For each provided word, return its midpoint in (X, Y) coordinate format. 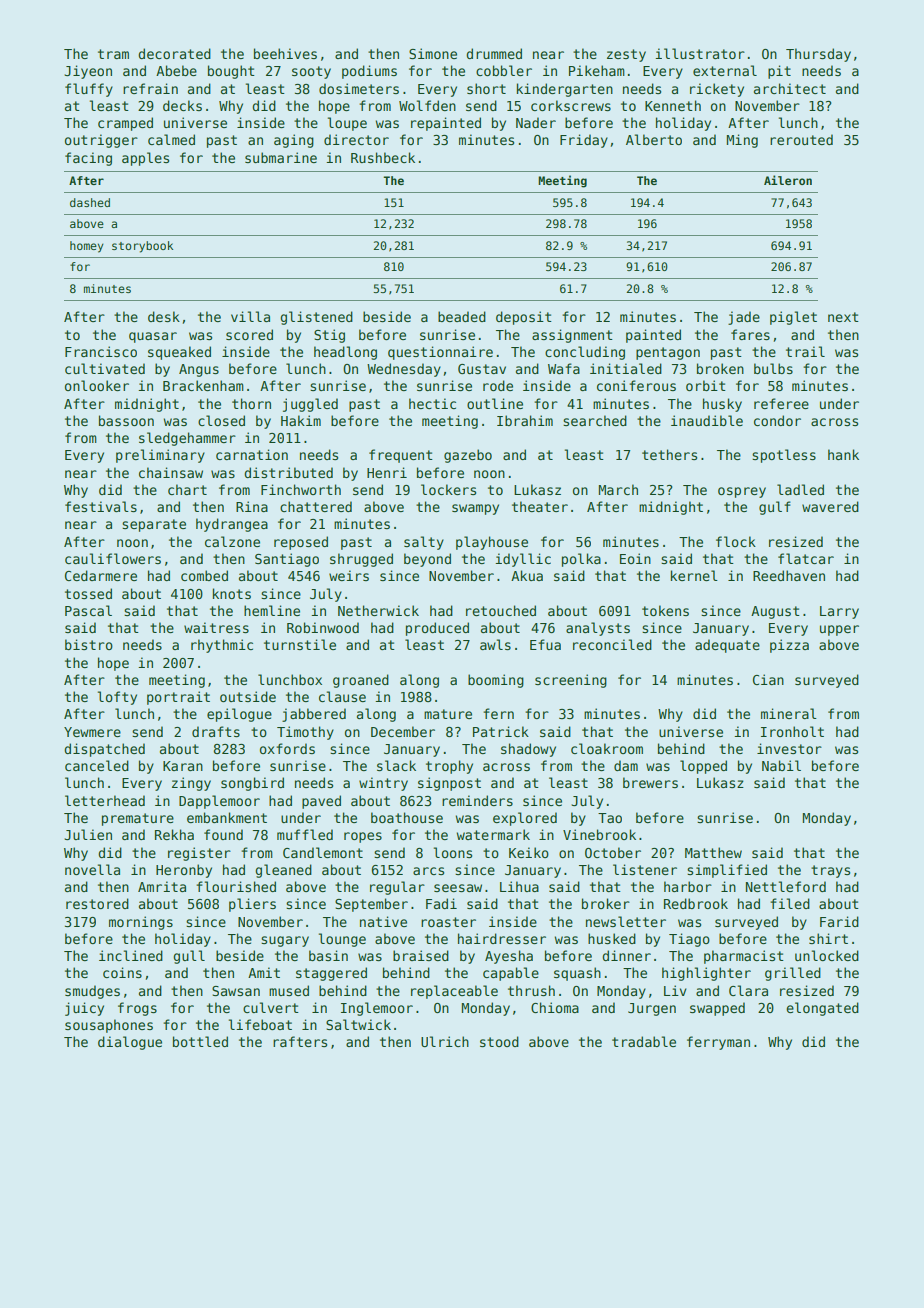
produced (437, 629)
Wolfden (427, 105)
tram (113, 54)
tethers (669, 454)
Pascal (88, 610)
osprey (742, 492)
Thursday (818, 55)
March (618, 489)
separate (154, 525)
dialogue (130, 1043)
